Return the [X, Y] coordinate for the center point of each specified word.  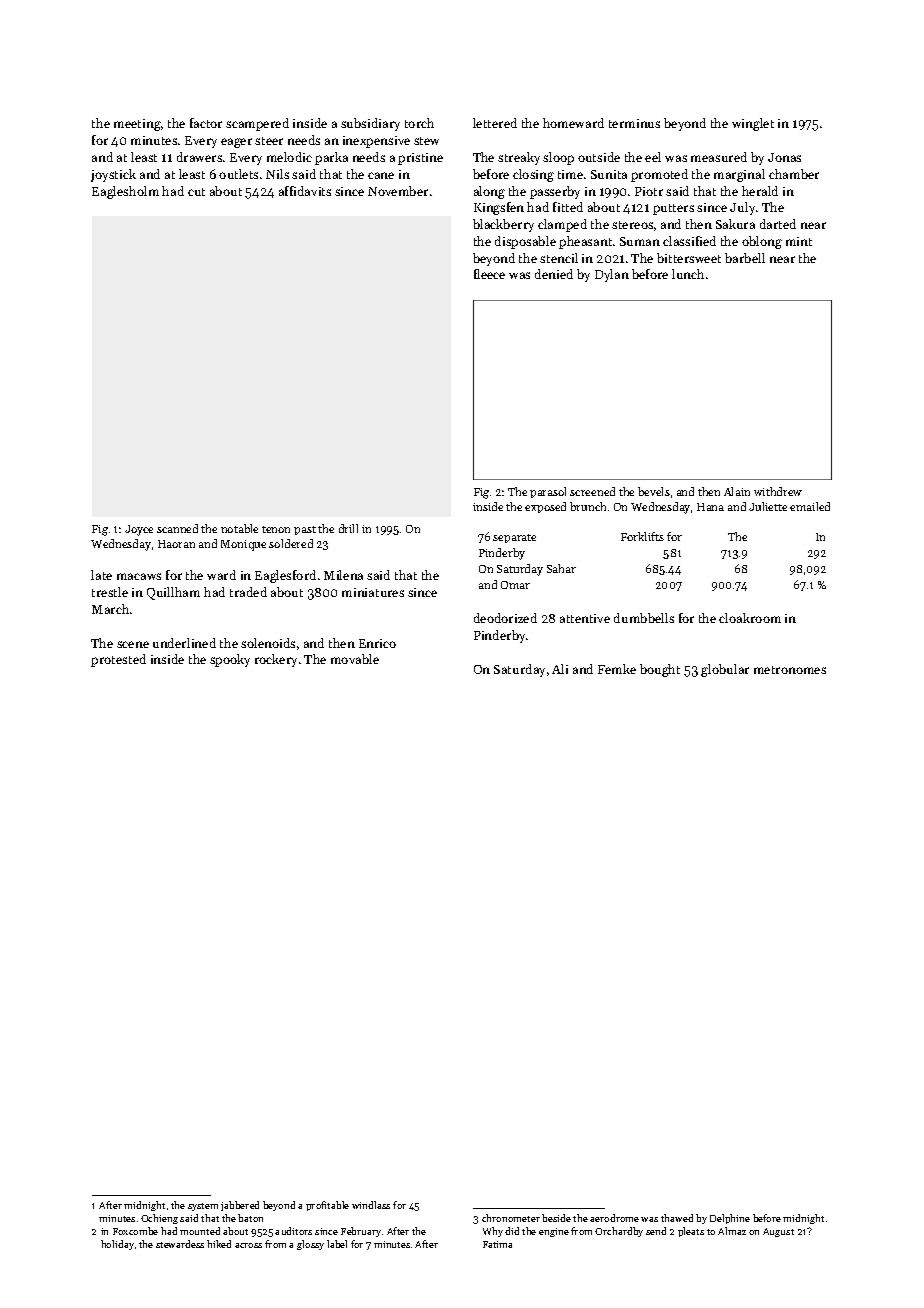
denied [554, 274]
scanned [177, 528]
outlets [238, 174]
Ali [560, 669]
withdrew [778, 491]
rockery [276, 660]
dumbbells [644, 618]
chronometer [511, 1218]
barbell [745, 258]
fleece [489, 274]
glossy [310, 1245]
